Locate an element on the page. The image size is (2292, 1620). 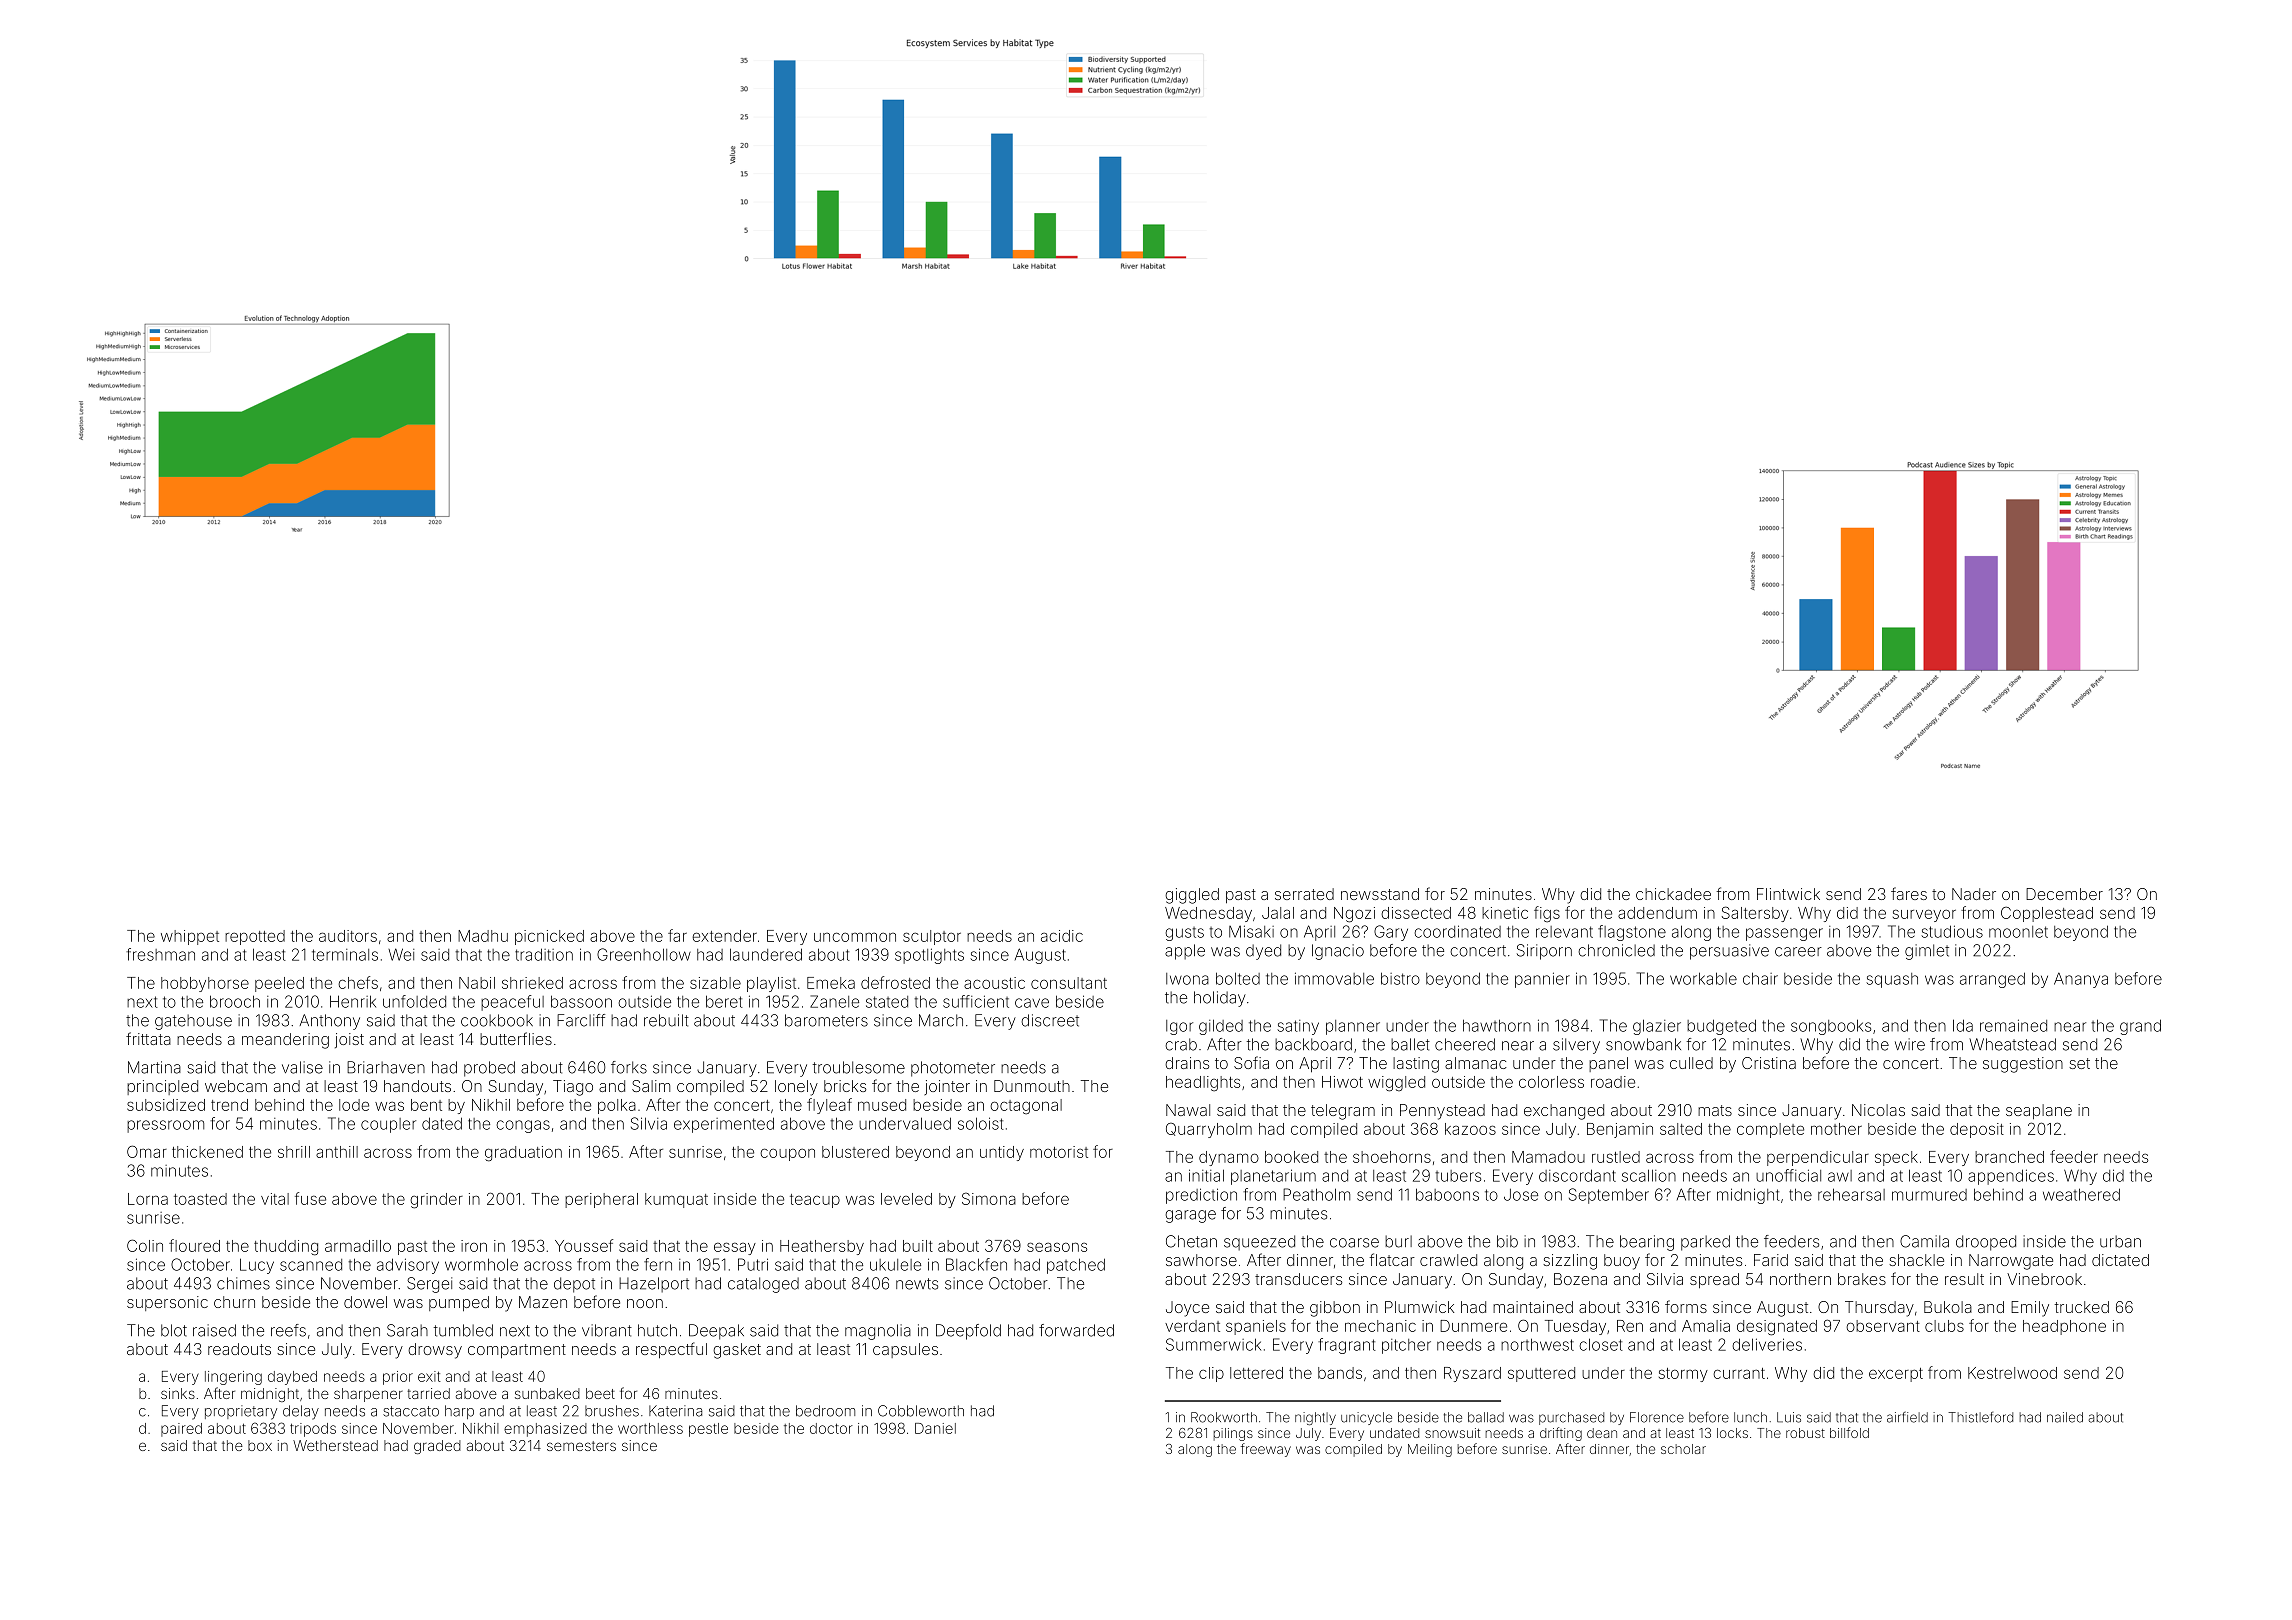
semesters is located at coordinates (581, 1446).
